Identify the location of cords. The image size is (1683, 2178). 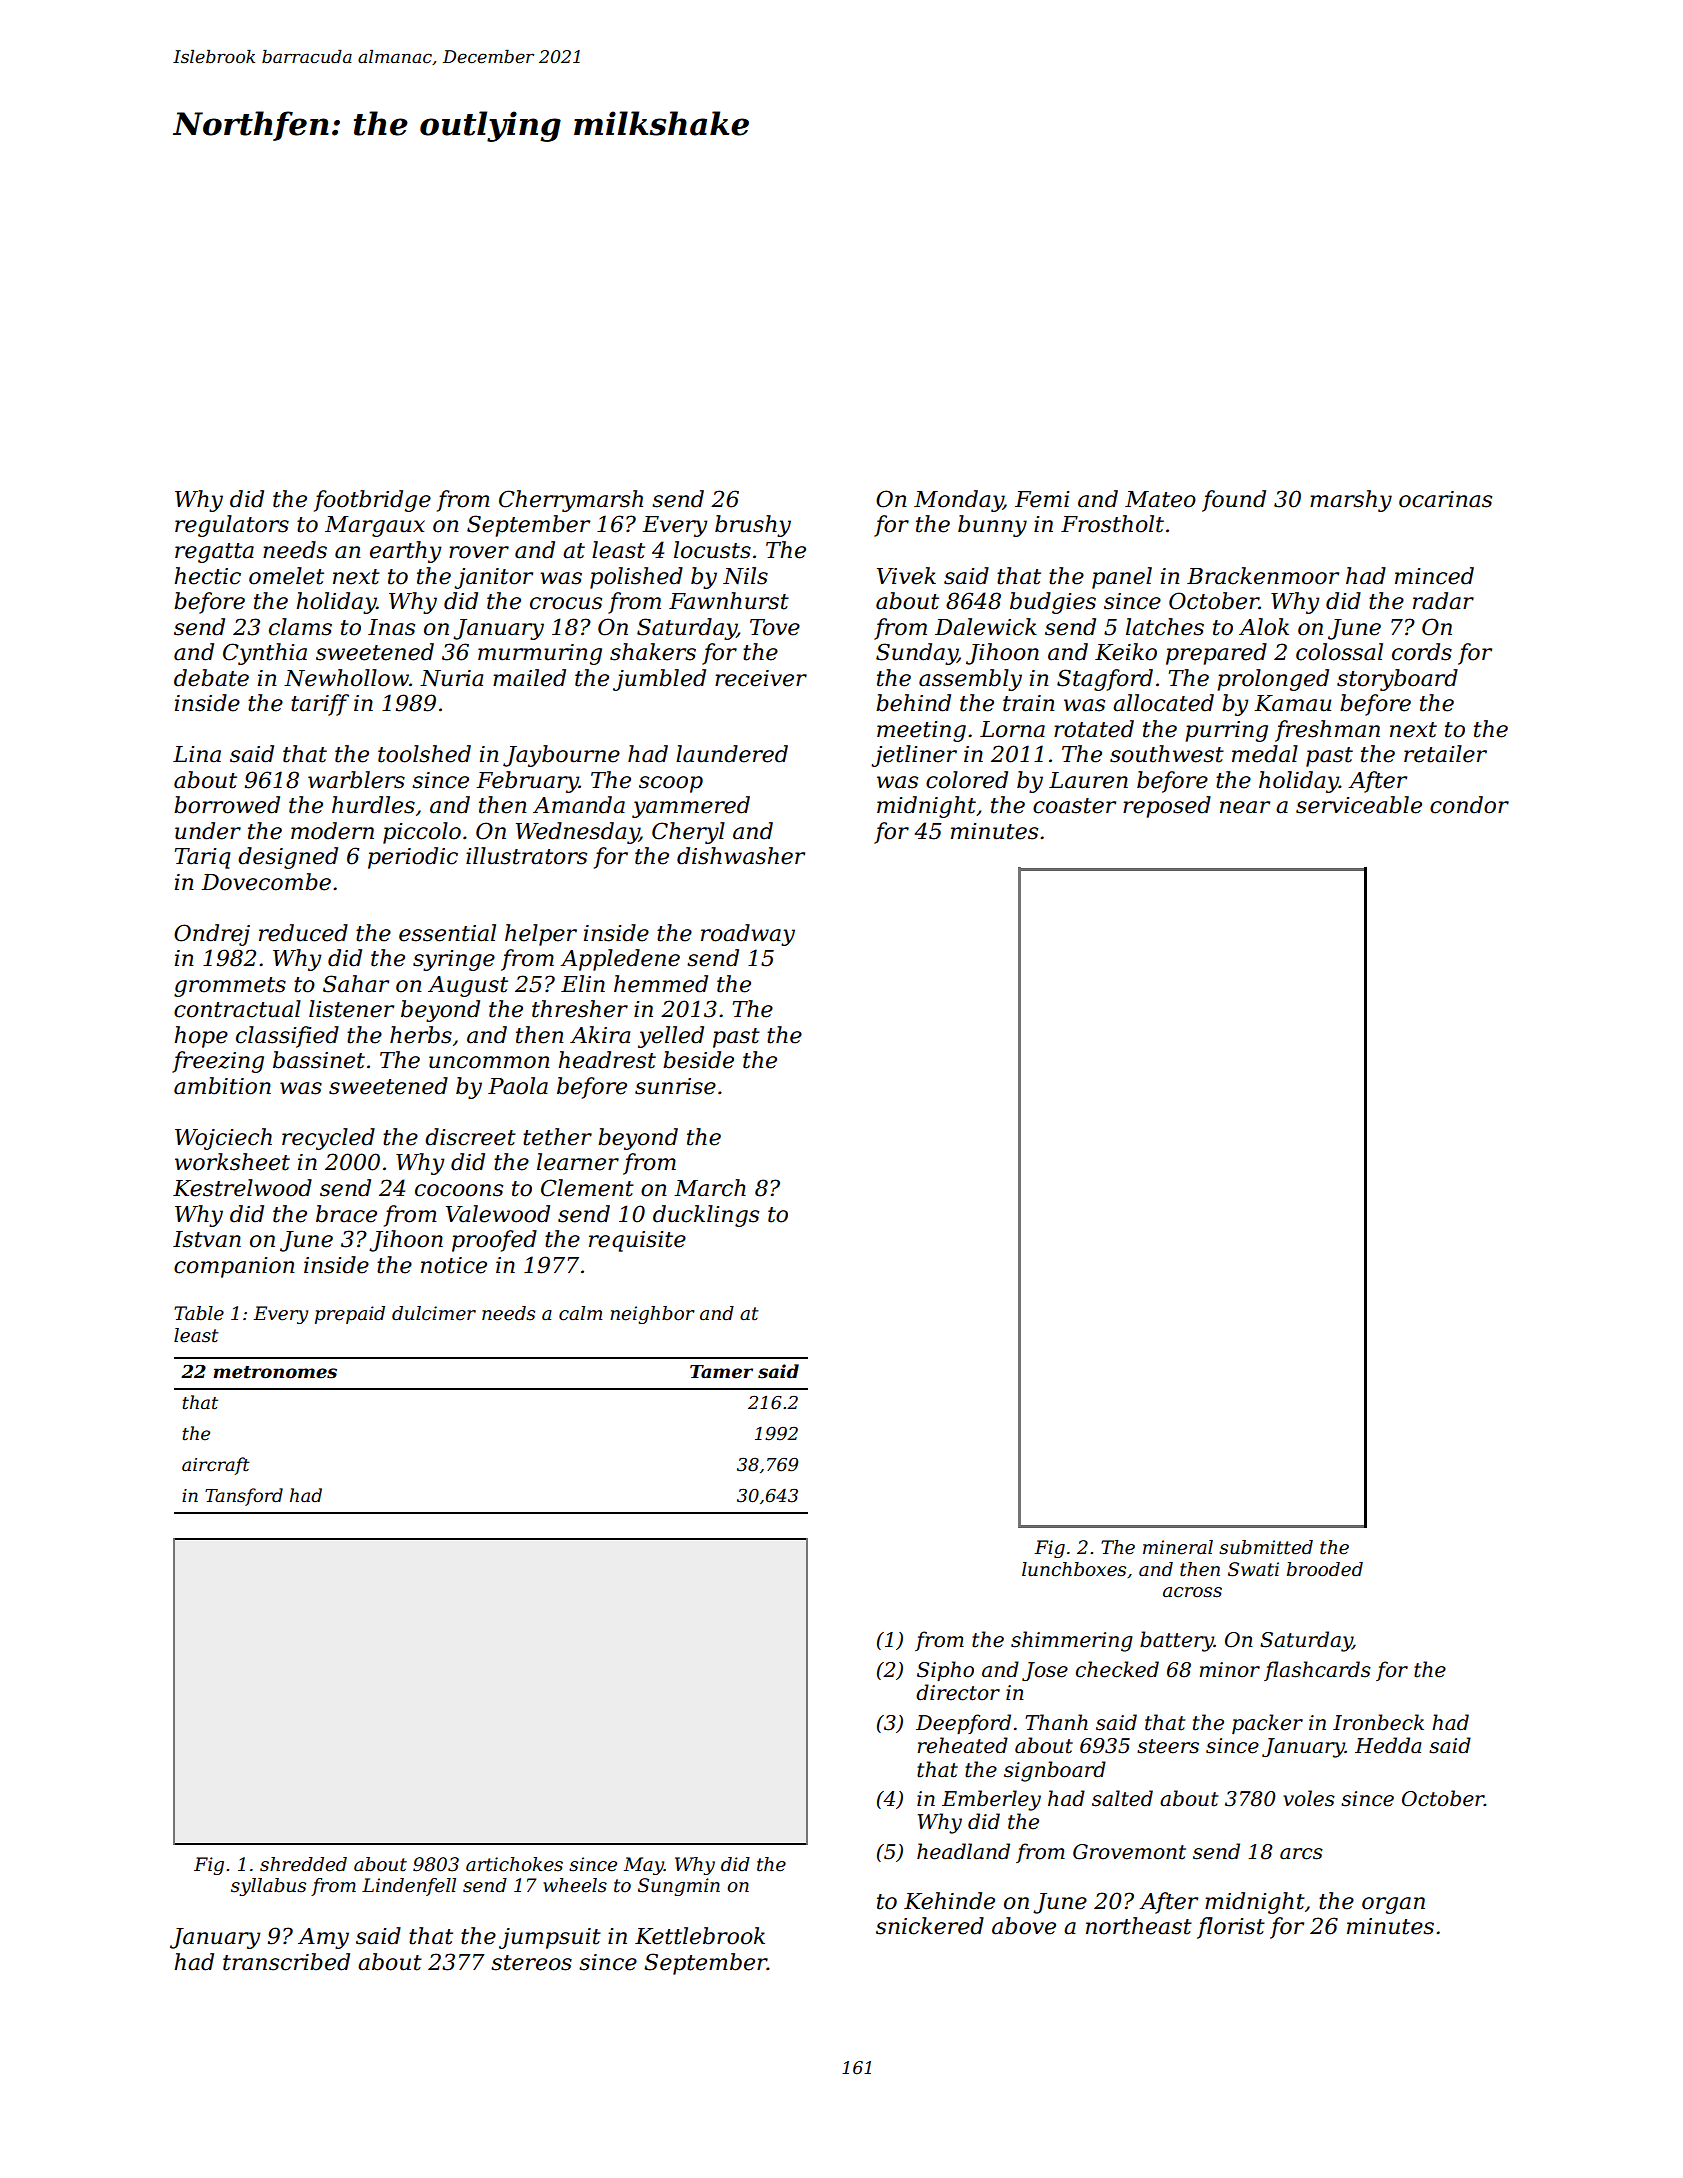
(1422, 652).
